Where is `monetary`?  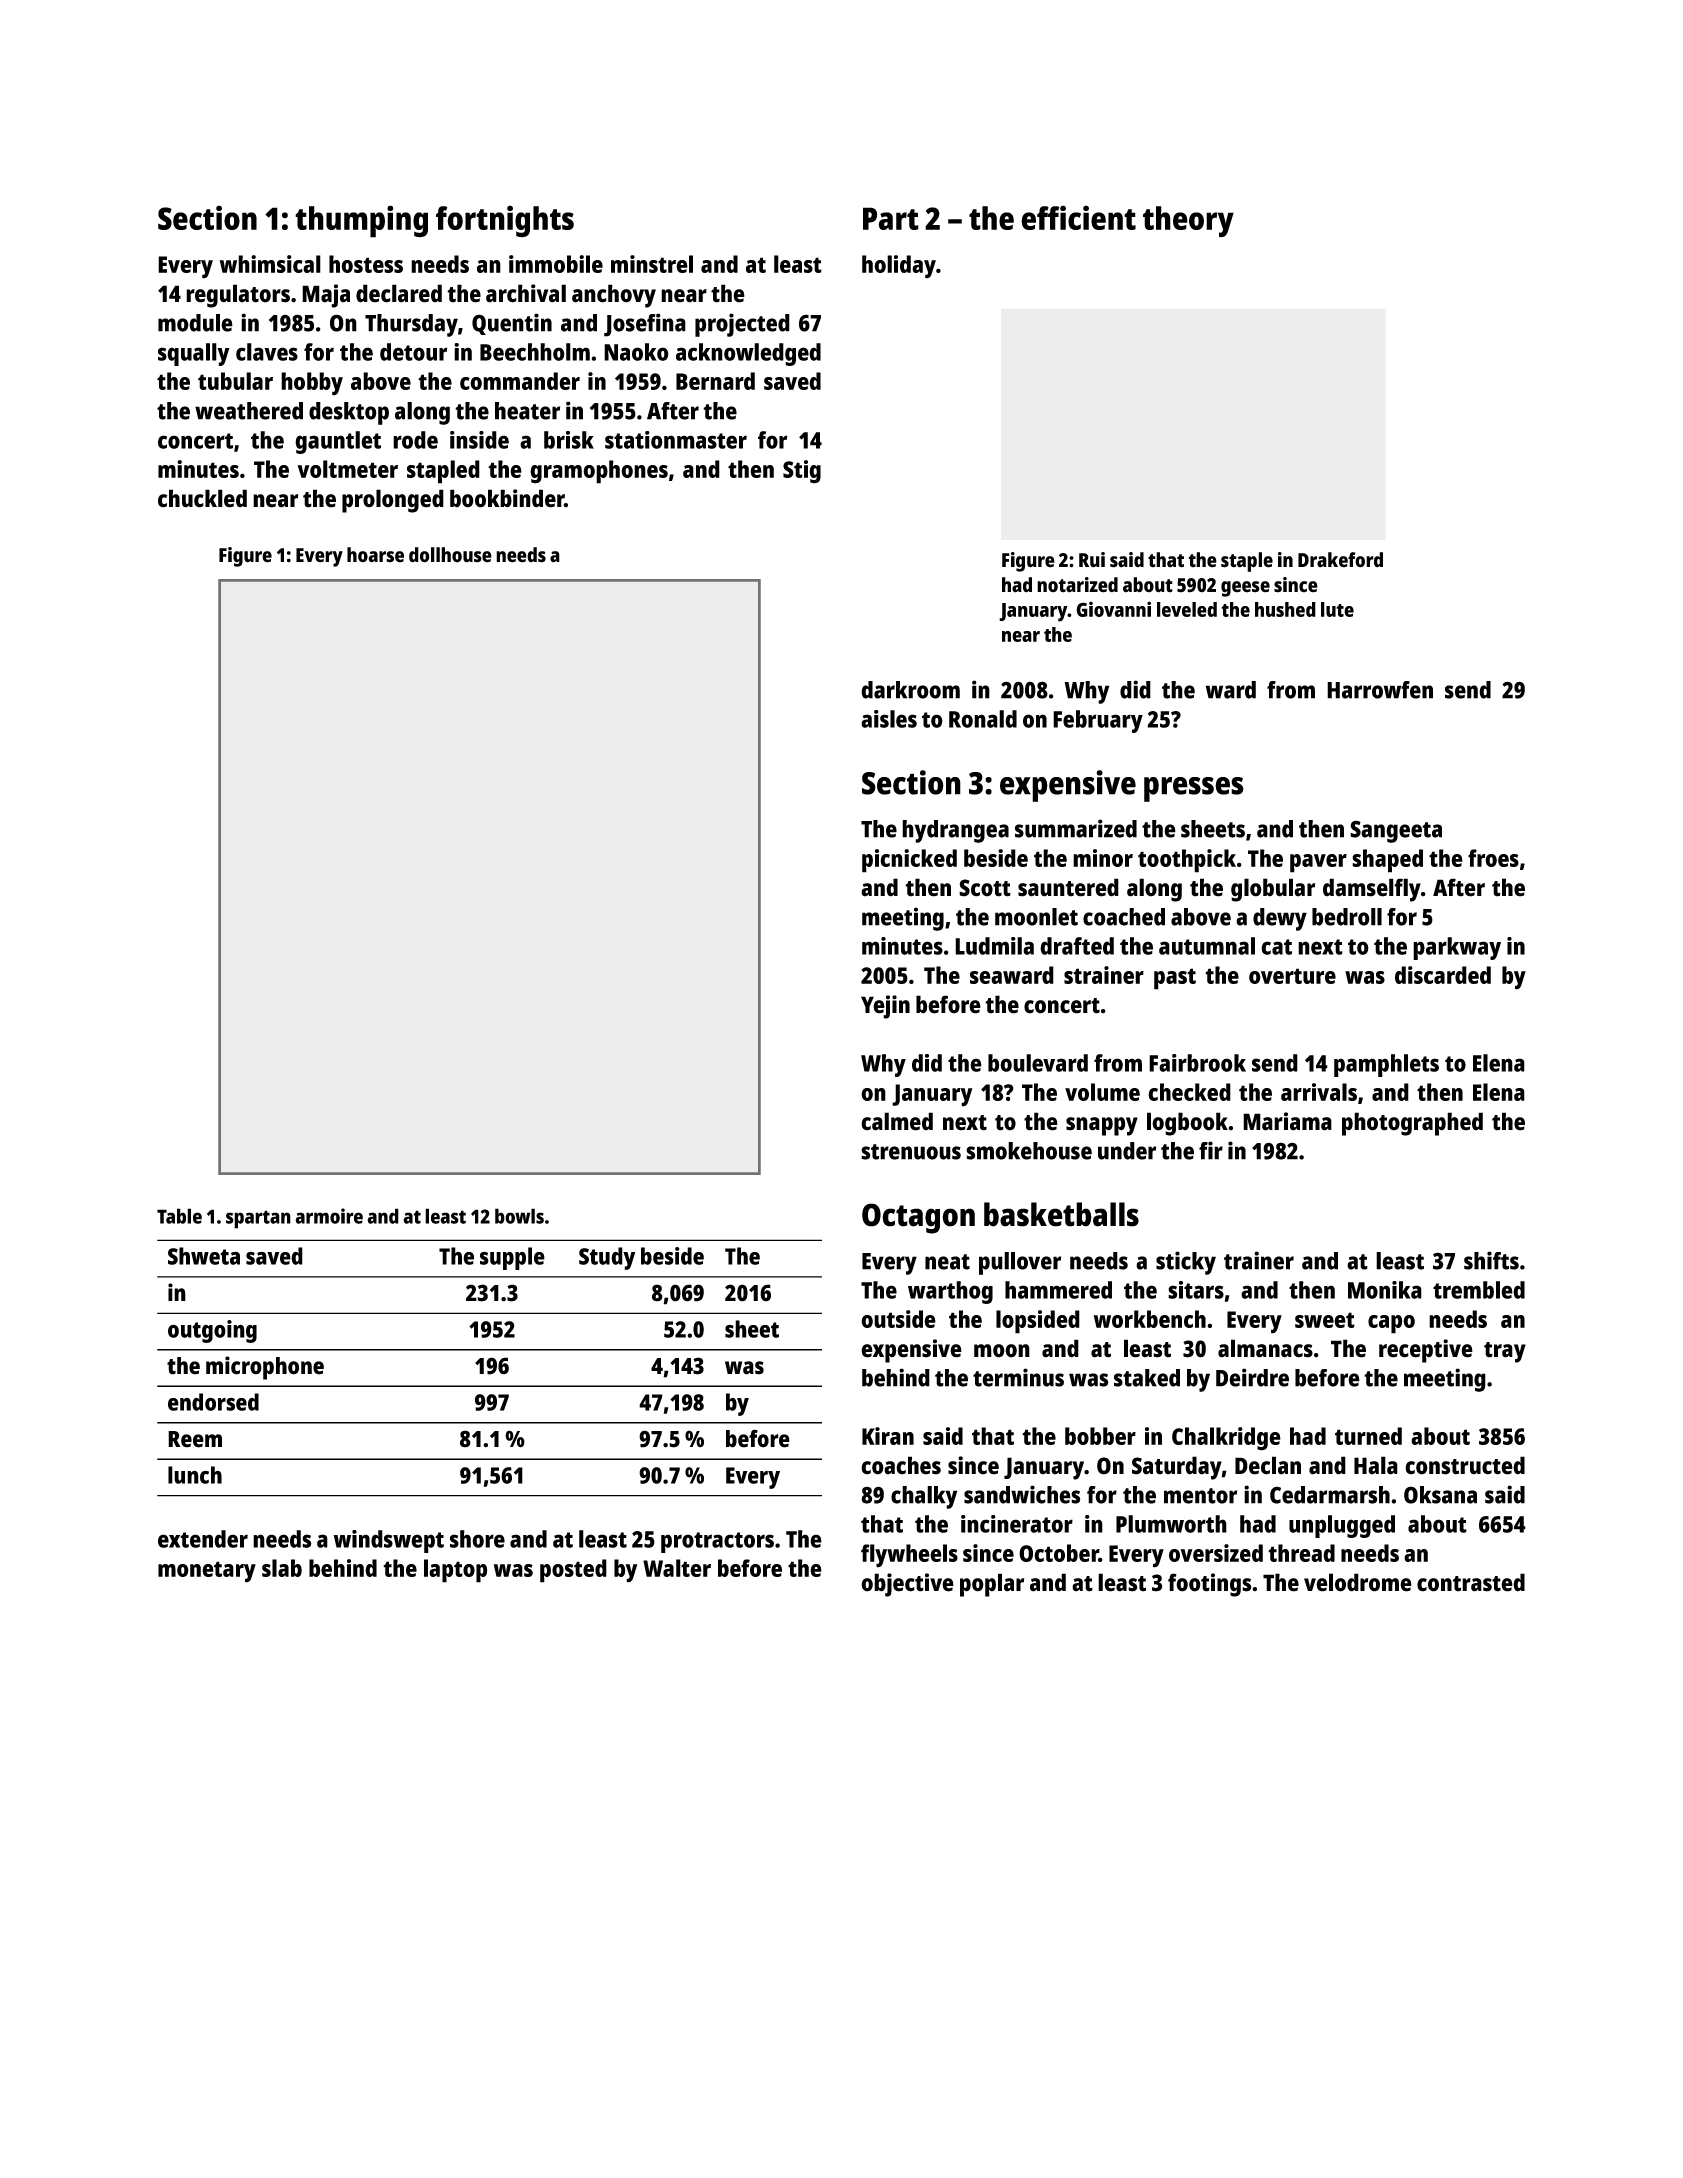
monetary is located at coordinates (207, 1572).
